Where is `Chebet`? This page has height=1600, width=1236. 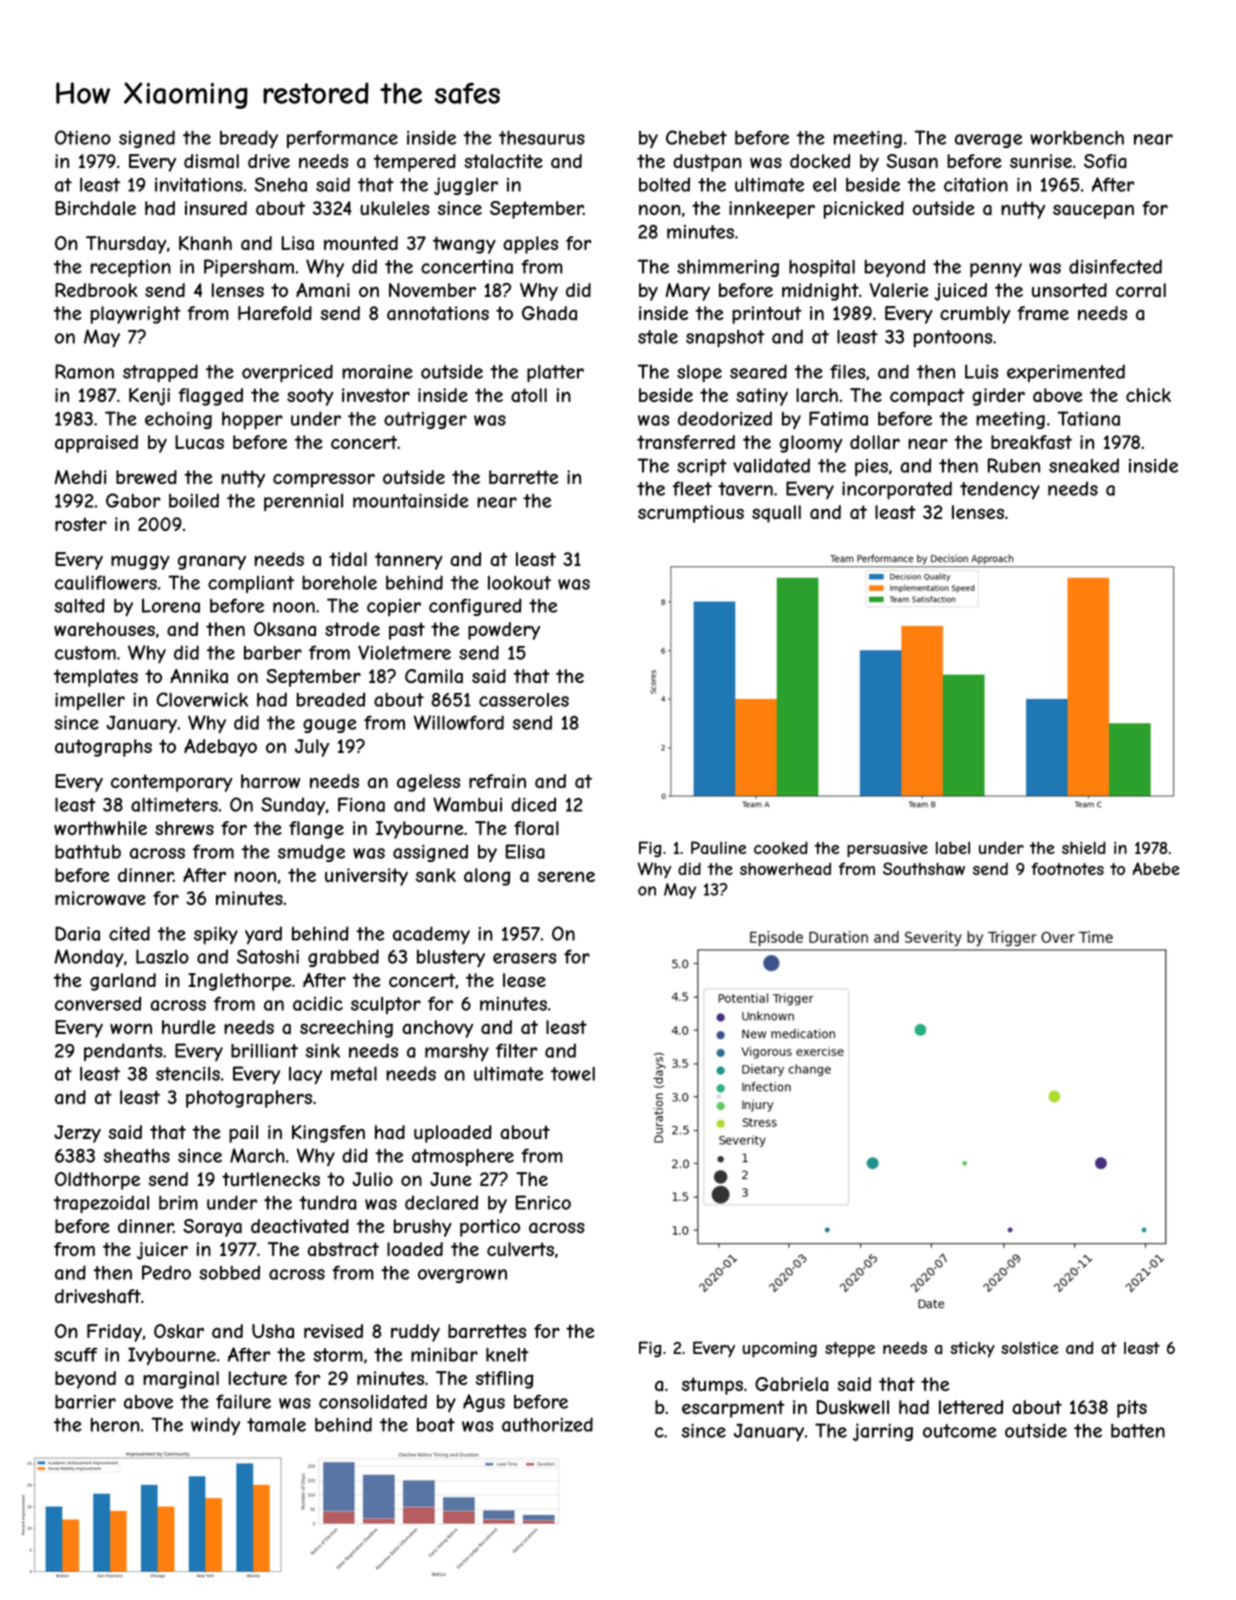 Chebet is located at coordinates (696, 137).
